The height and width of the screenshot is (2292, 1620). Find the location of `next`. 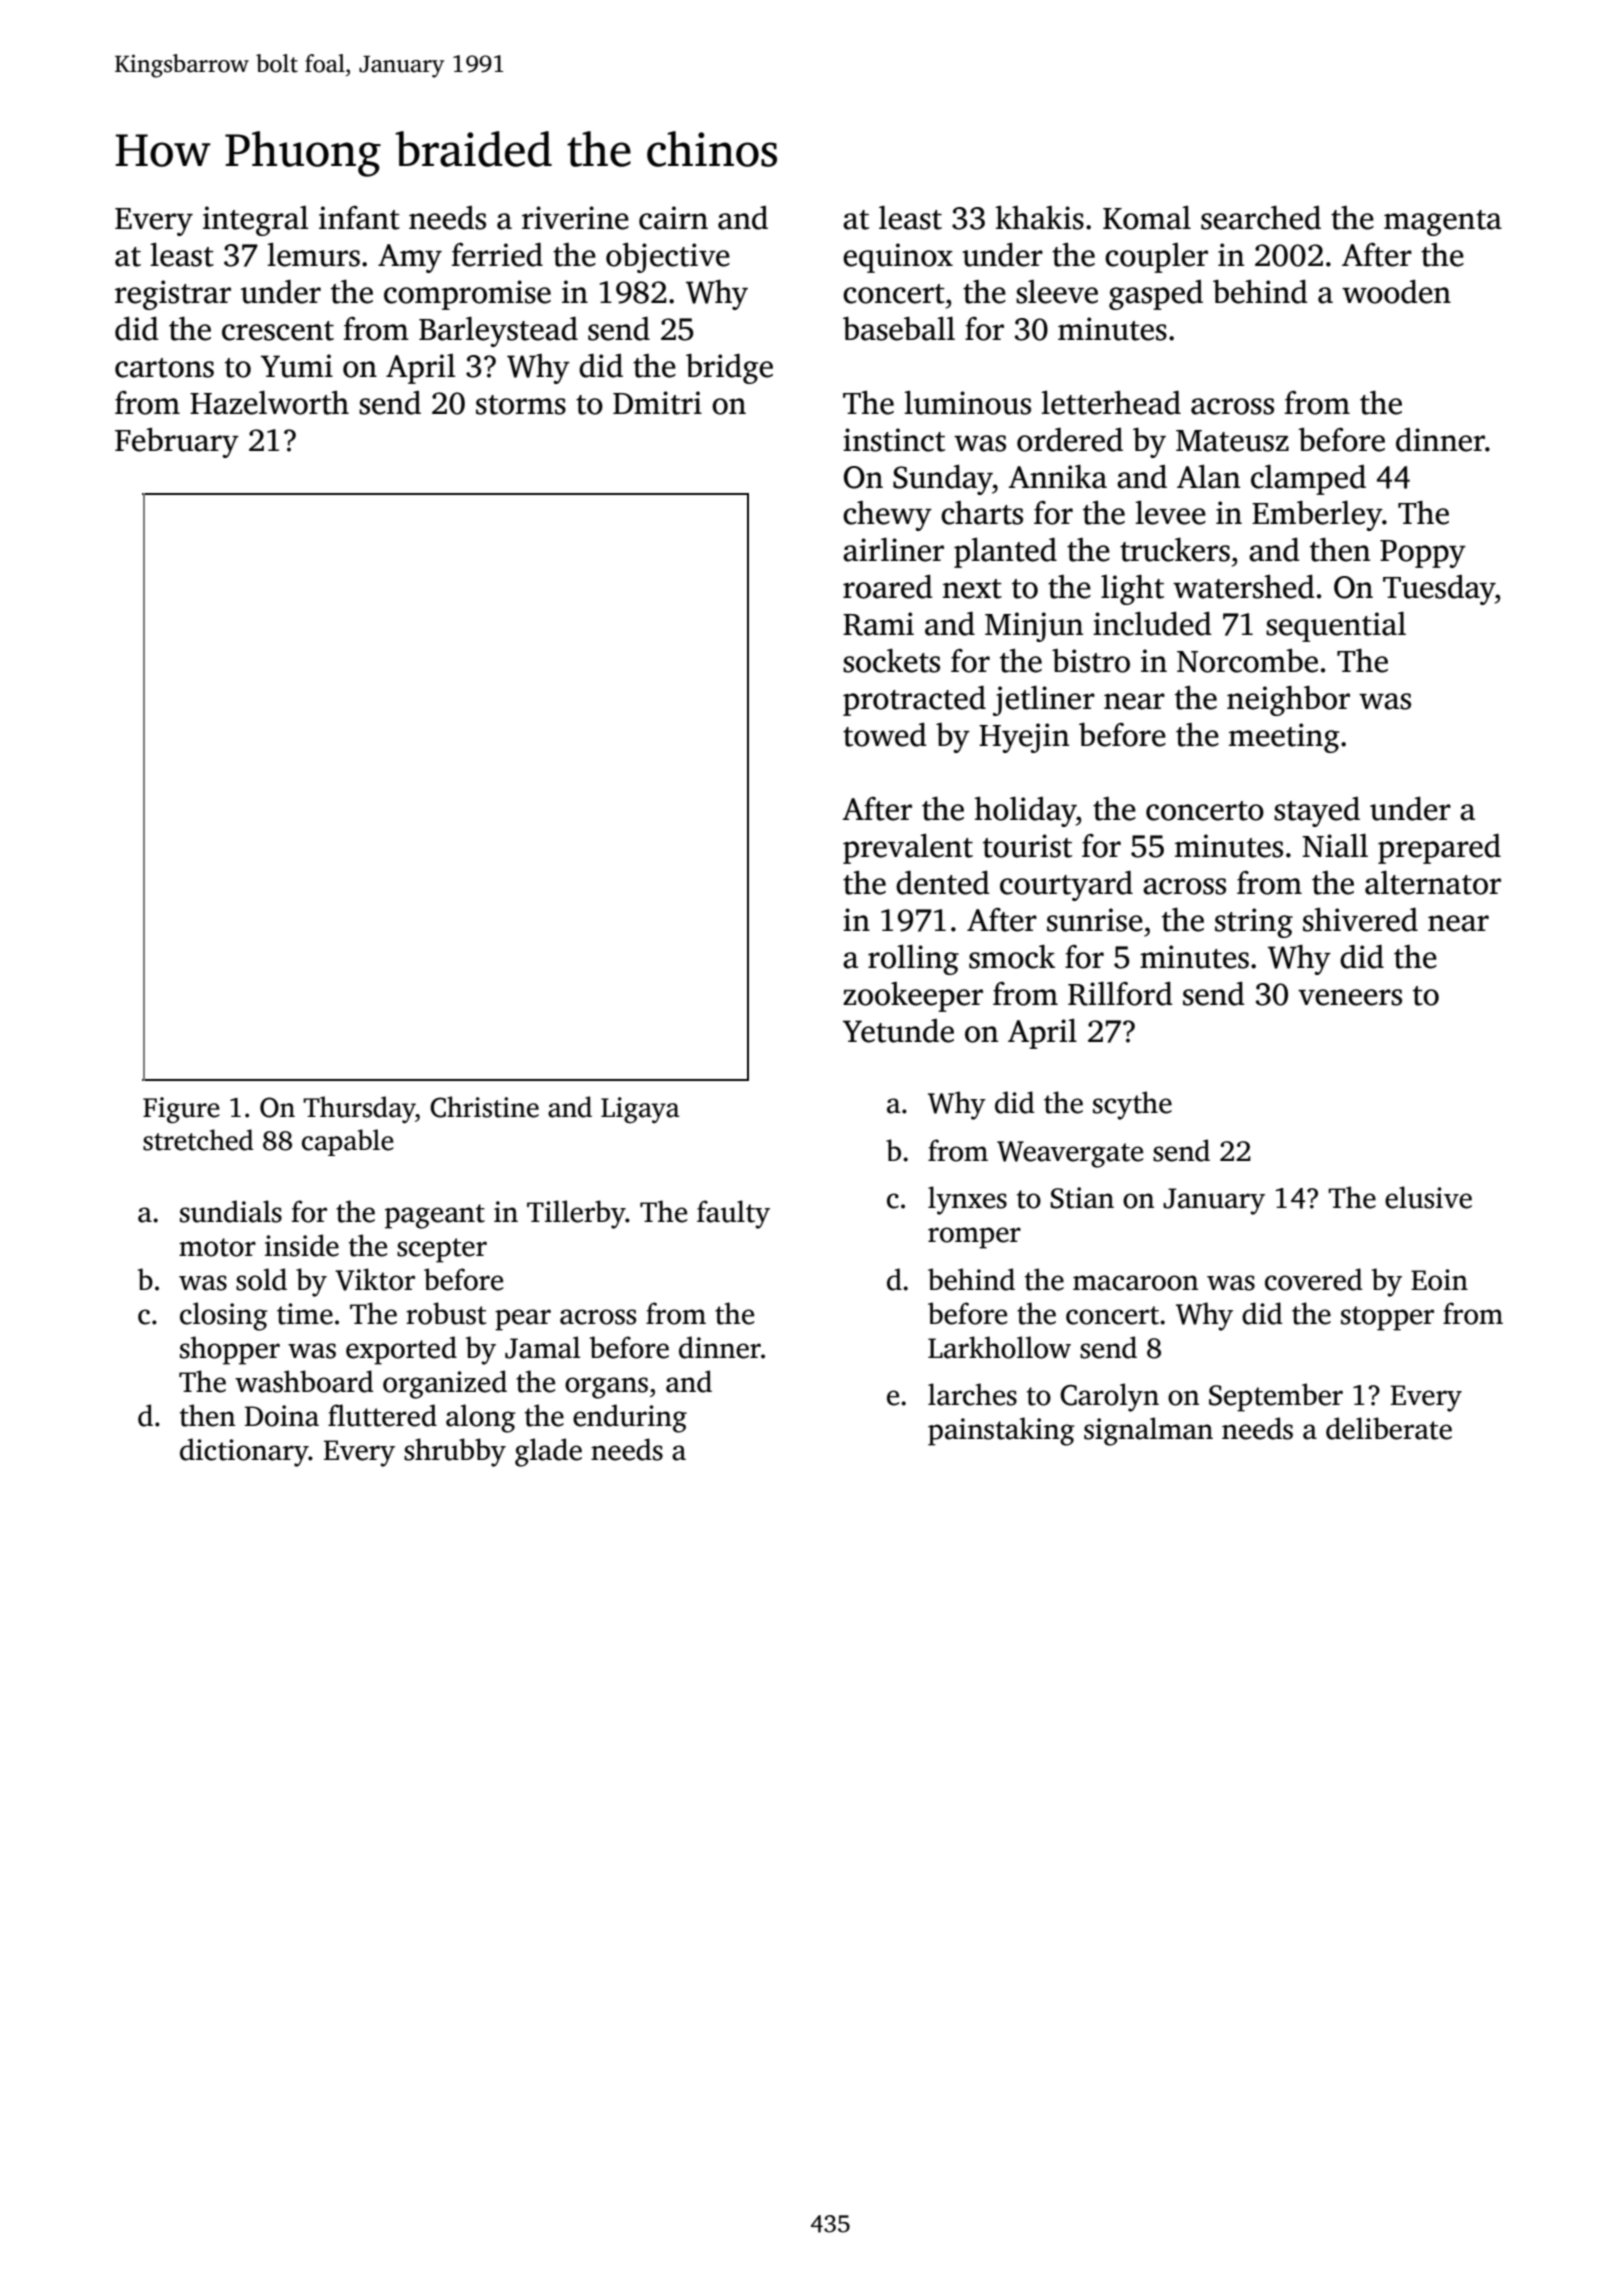

next is located at coordinates (972, 589).
